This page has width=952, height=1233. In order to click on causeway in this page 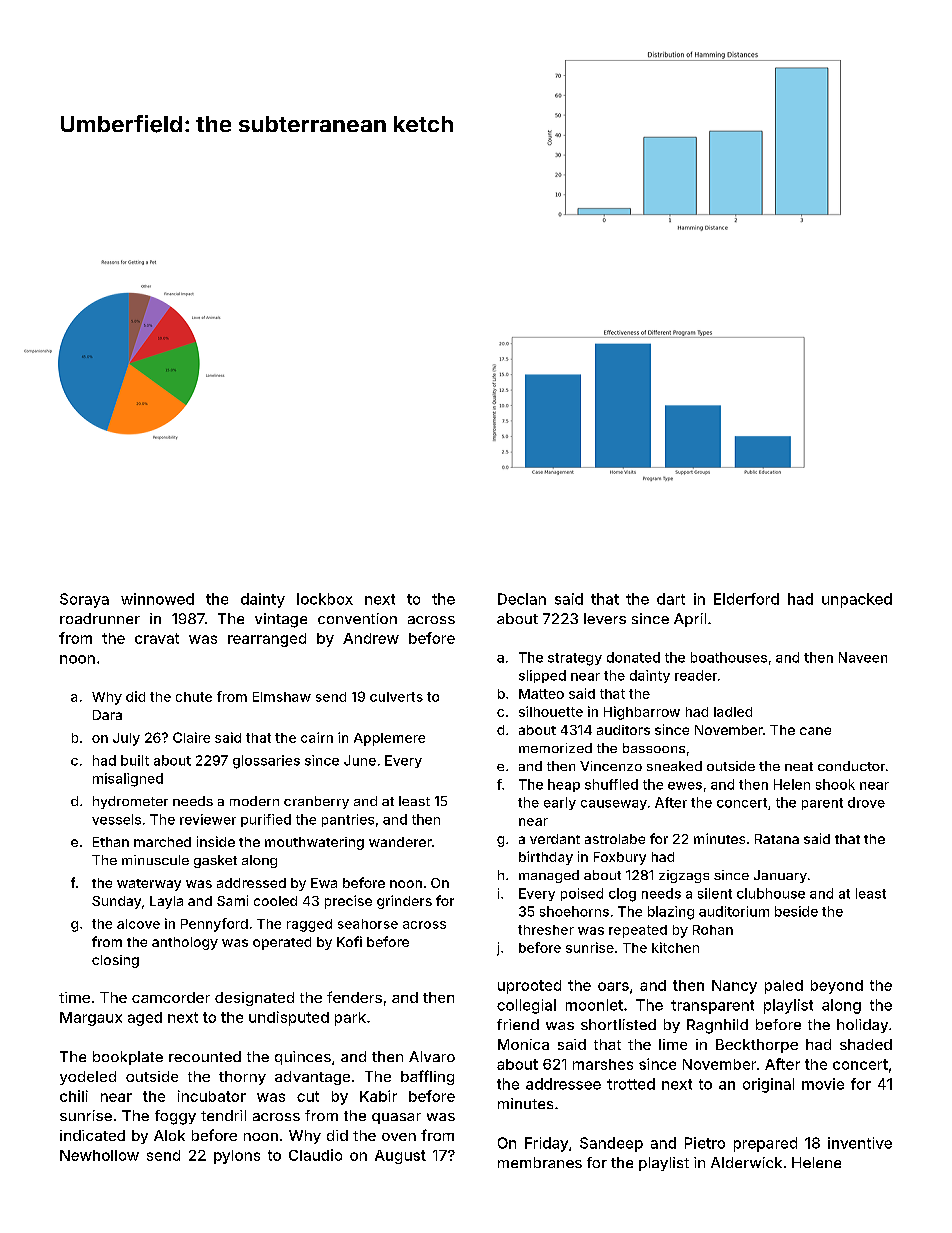, I will do `click(614, 805)`.
